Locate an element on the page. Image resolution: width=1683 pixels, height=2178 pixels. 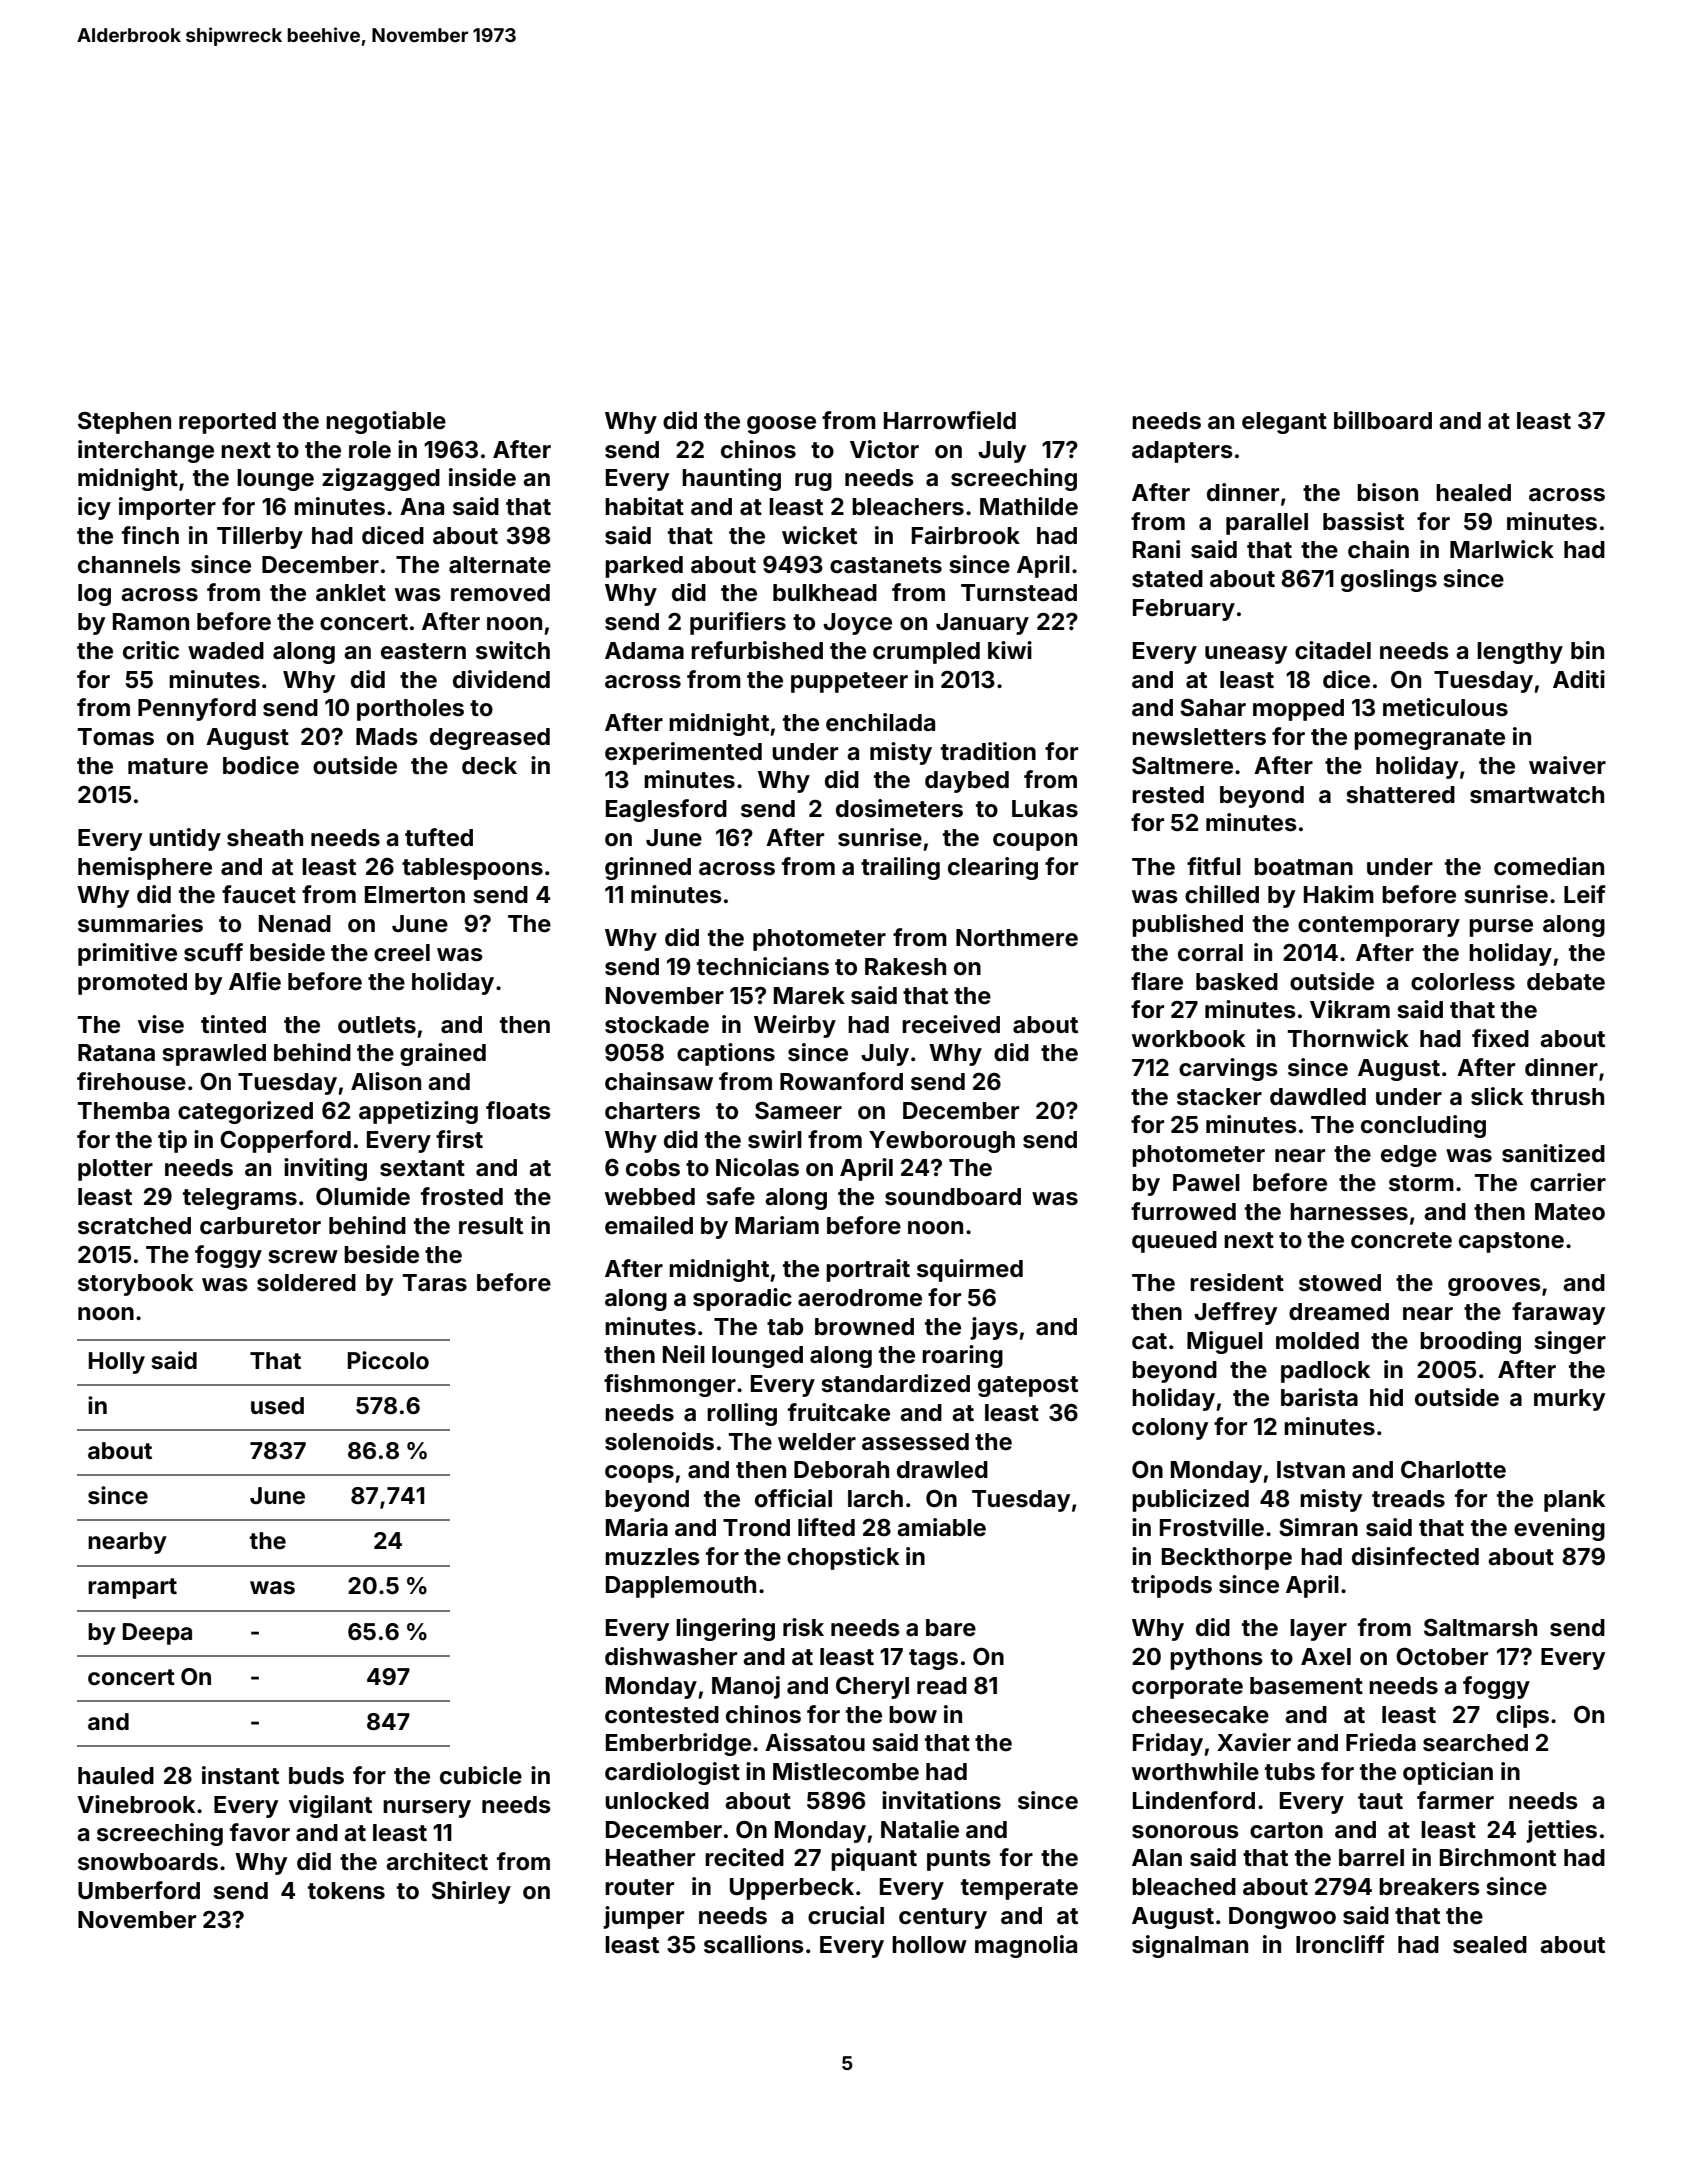
Dapplemouth is located at coordinates (681, 1587).
